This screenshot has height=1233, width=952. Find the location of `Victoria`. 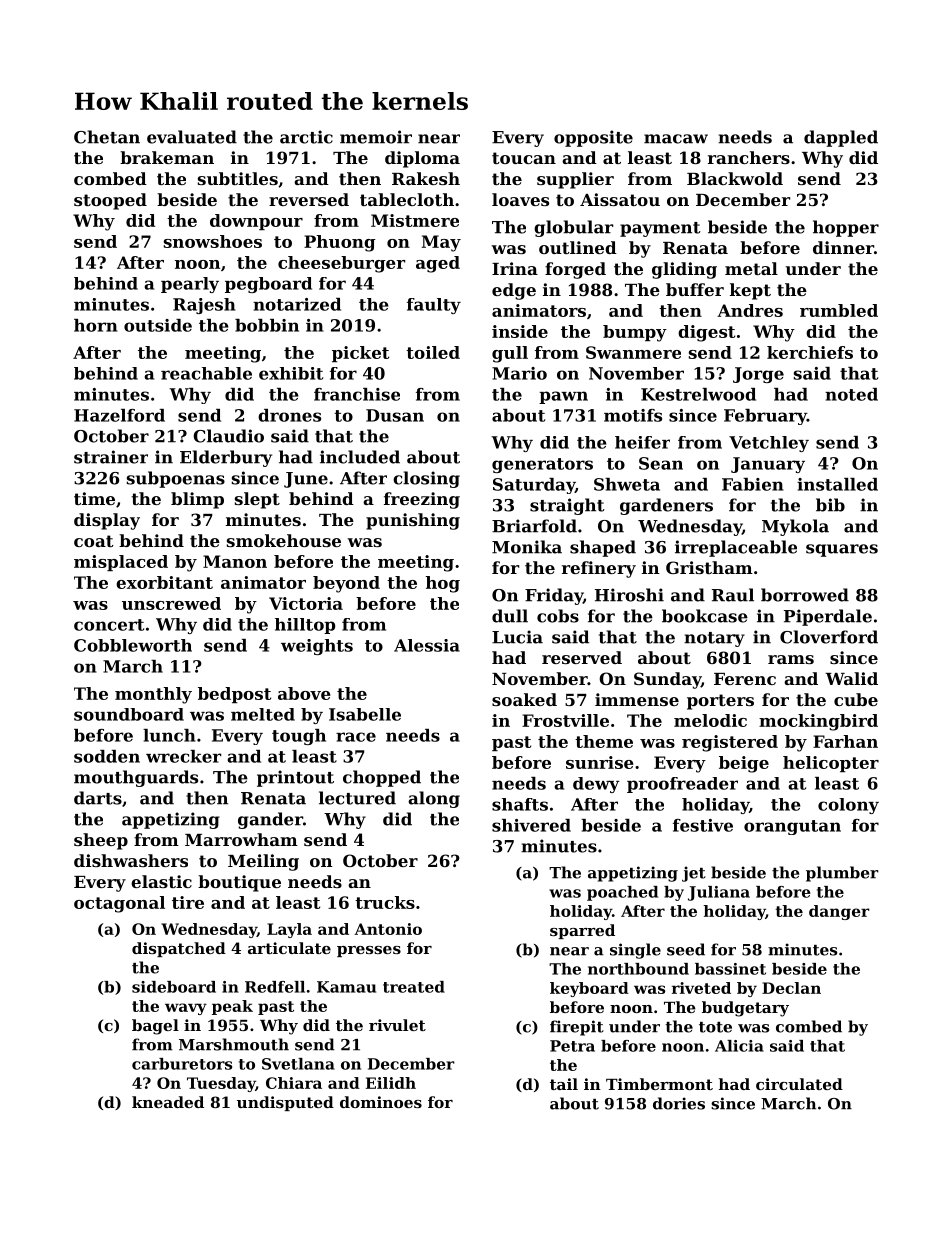

Victoria is located at coordinates (306, 603).
